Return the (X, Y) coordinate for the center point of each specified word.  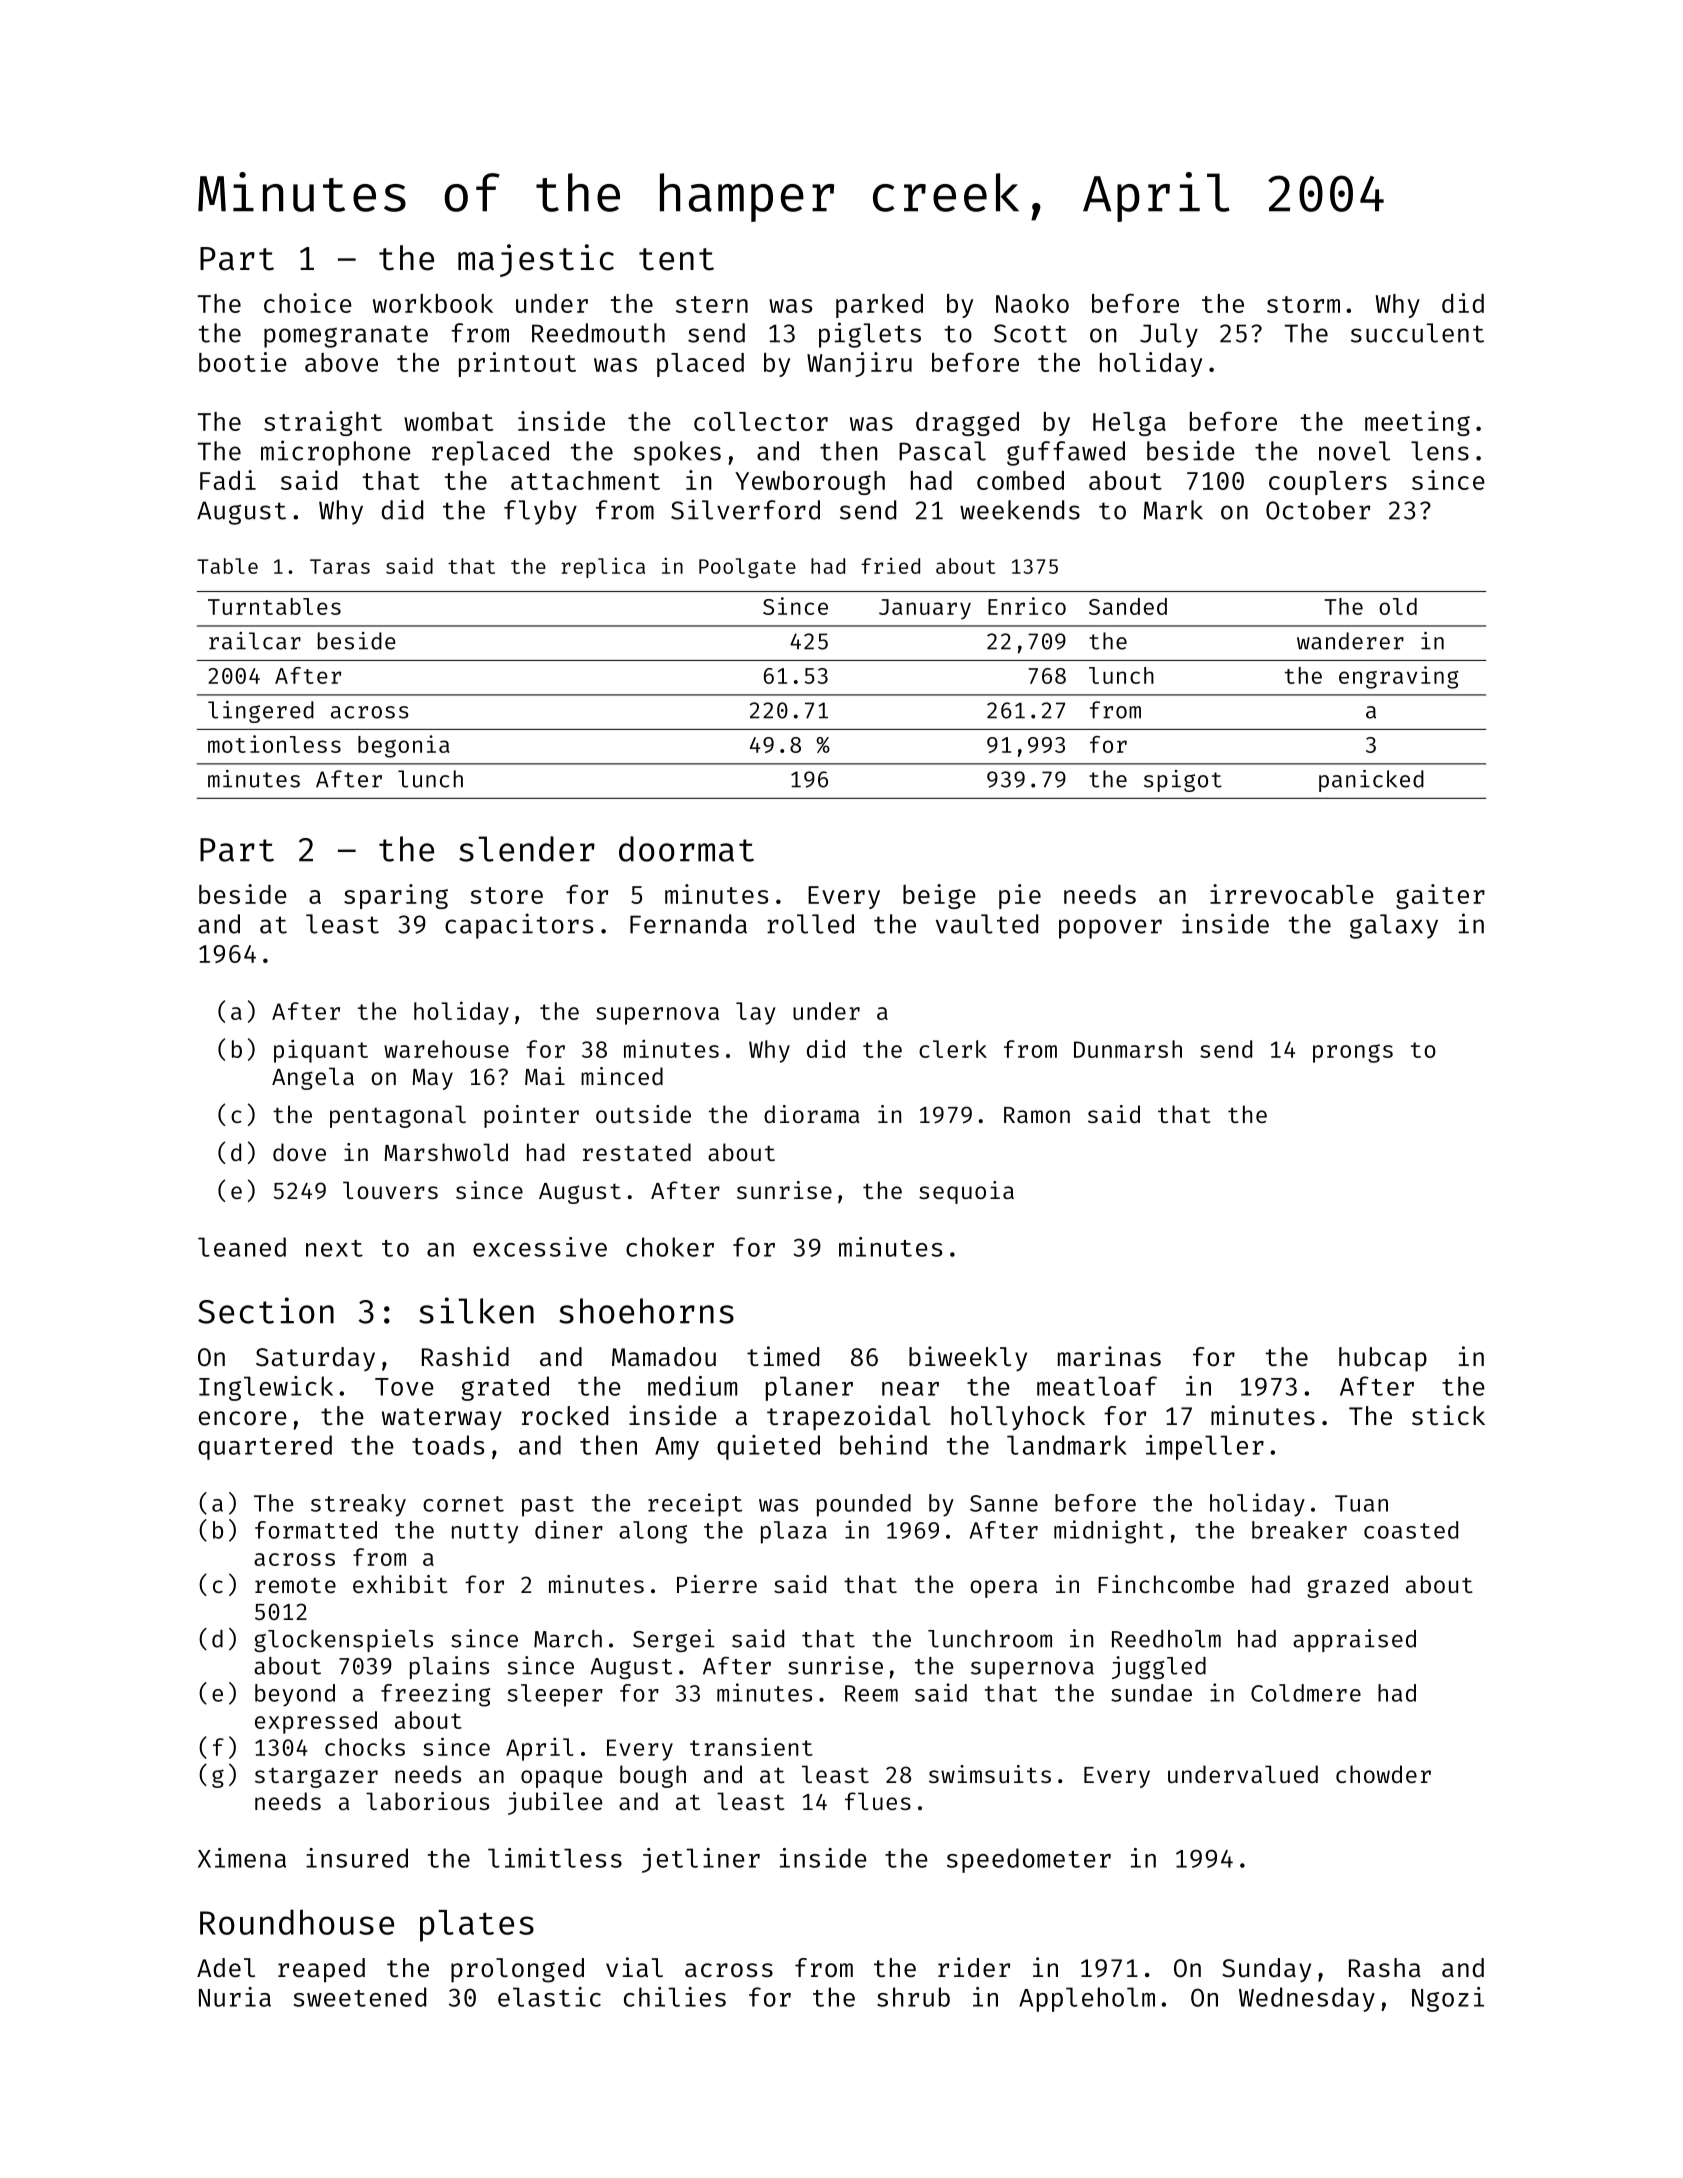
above (341, 362)
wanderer (1350, 641)
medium (692, 1386)
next (334, 1248)
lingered (261, 712)
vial (634, 1967)
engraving (1399, 677)
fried (890, 566)
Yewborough (810, 483)
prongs (1353, 1053)
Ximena (242, 1858)
